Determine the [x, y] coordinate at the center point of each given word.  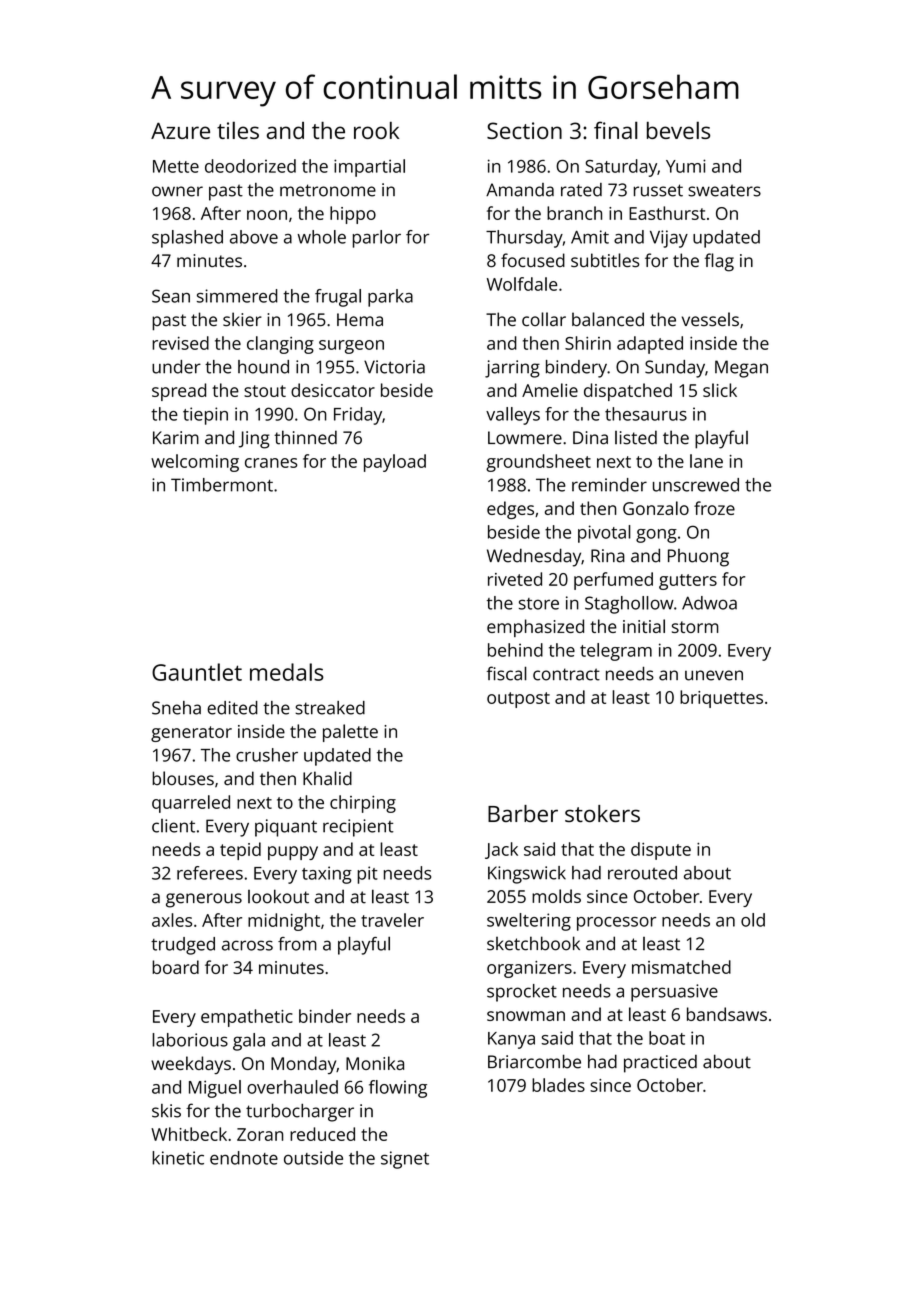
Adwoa [709, 603]
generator [191, 734]
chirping [363, 804]
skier [242, 319]
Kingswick [527, 875]
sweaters [724, 190]
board [175, 967]
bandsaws [727, 1014]
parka [390, 298]
